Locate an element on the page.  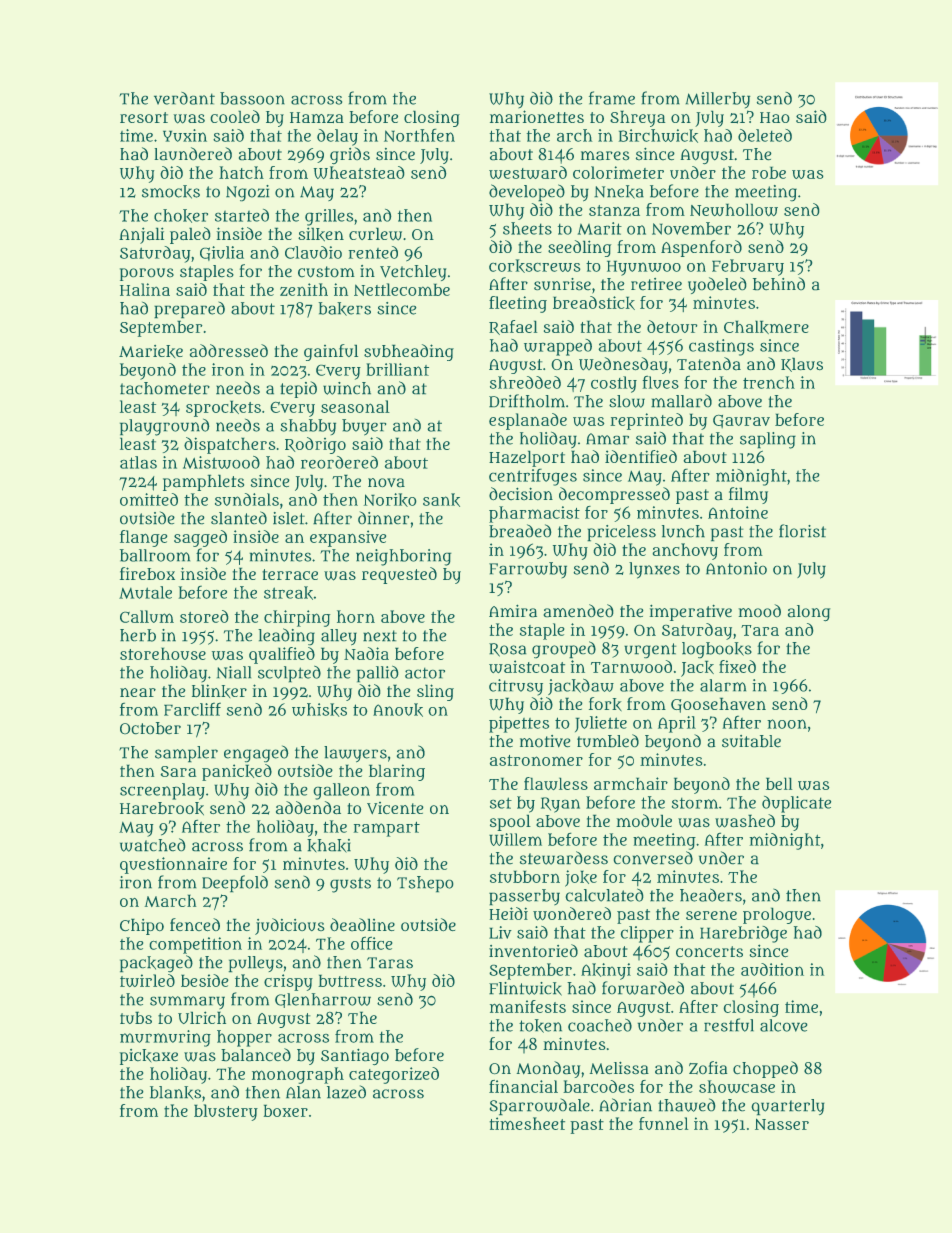
retiree is located at coordinates (656, 284).
